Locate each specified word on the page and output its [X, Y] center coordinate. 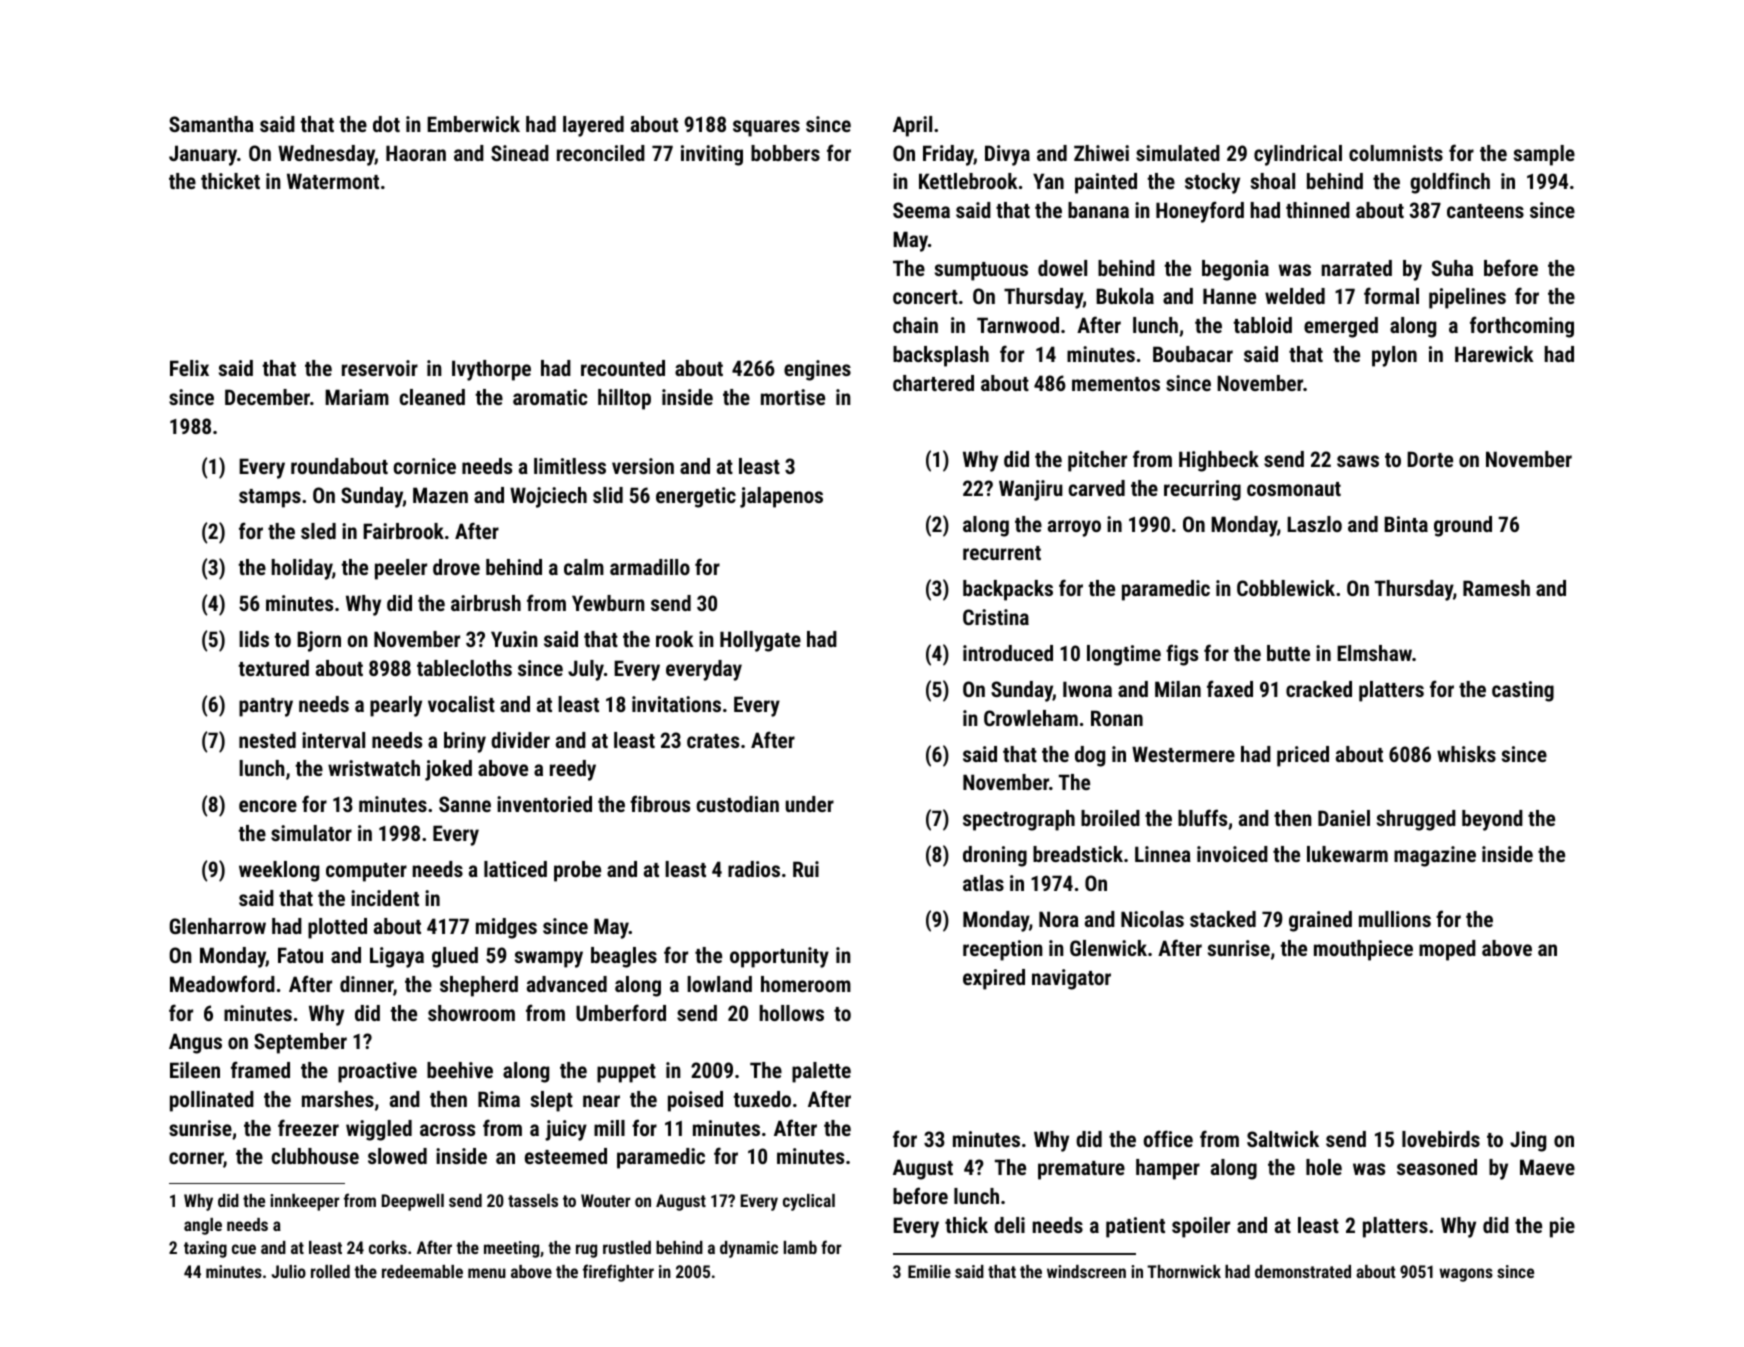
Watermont [333, 181]
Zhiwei [1101, 153]
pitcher [1097, 461]
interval [333, 740]
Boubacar [1193, 354]
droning [995, 856]
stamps [270, 498]
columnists [1396, 153]
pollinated [212, 1101]
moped [1447, 950]
